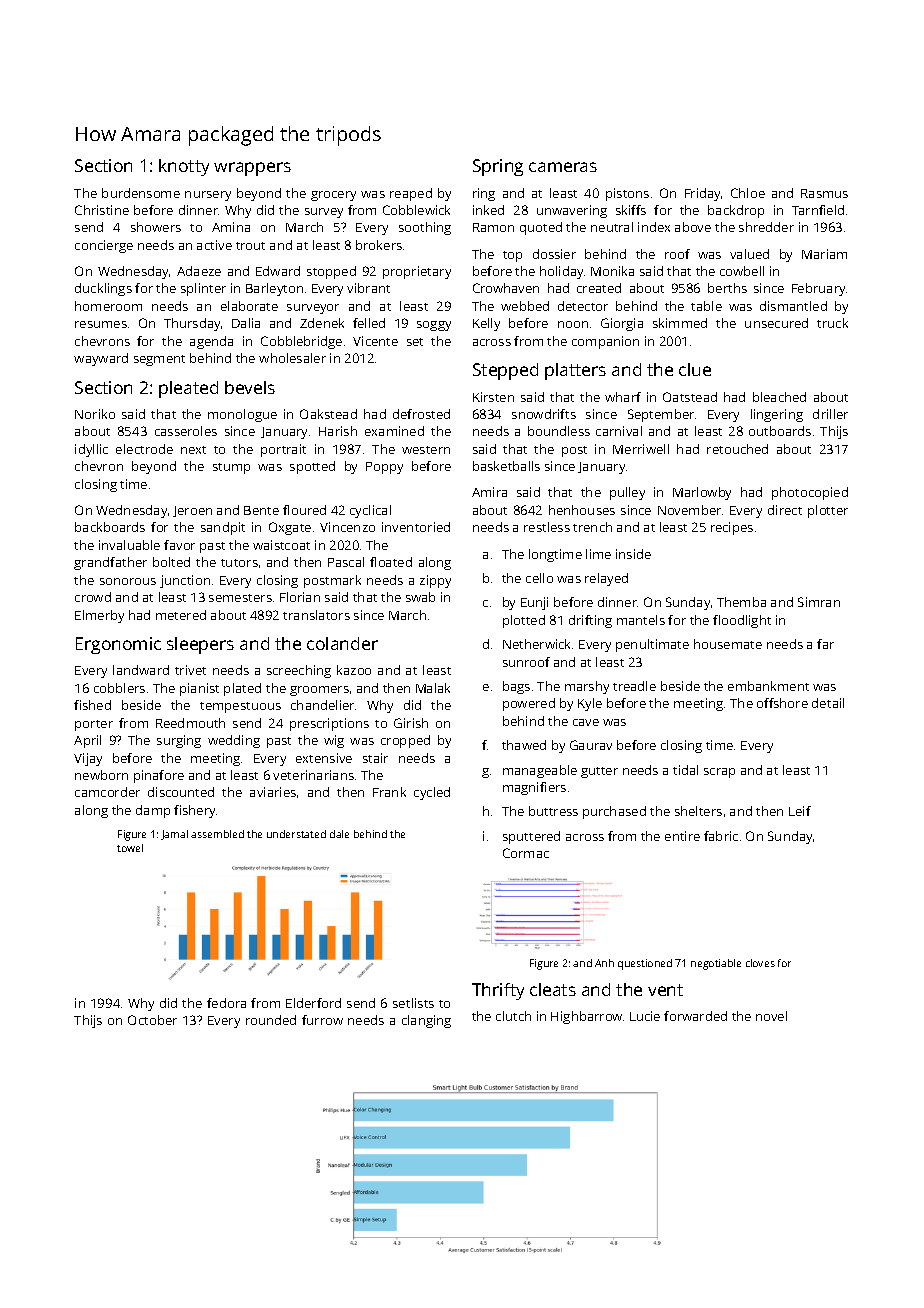 The width and height of the screenshot is (924, 1308). Describe the element at coordinates (370, 511) in the screenshot. I see `cyclical` at that location.
